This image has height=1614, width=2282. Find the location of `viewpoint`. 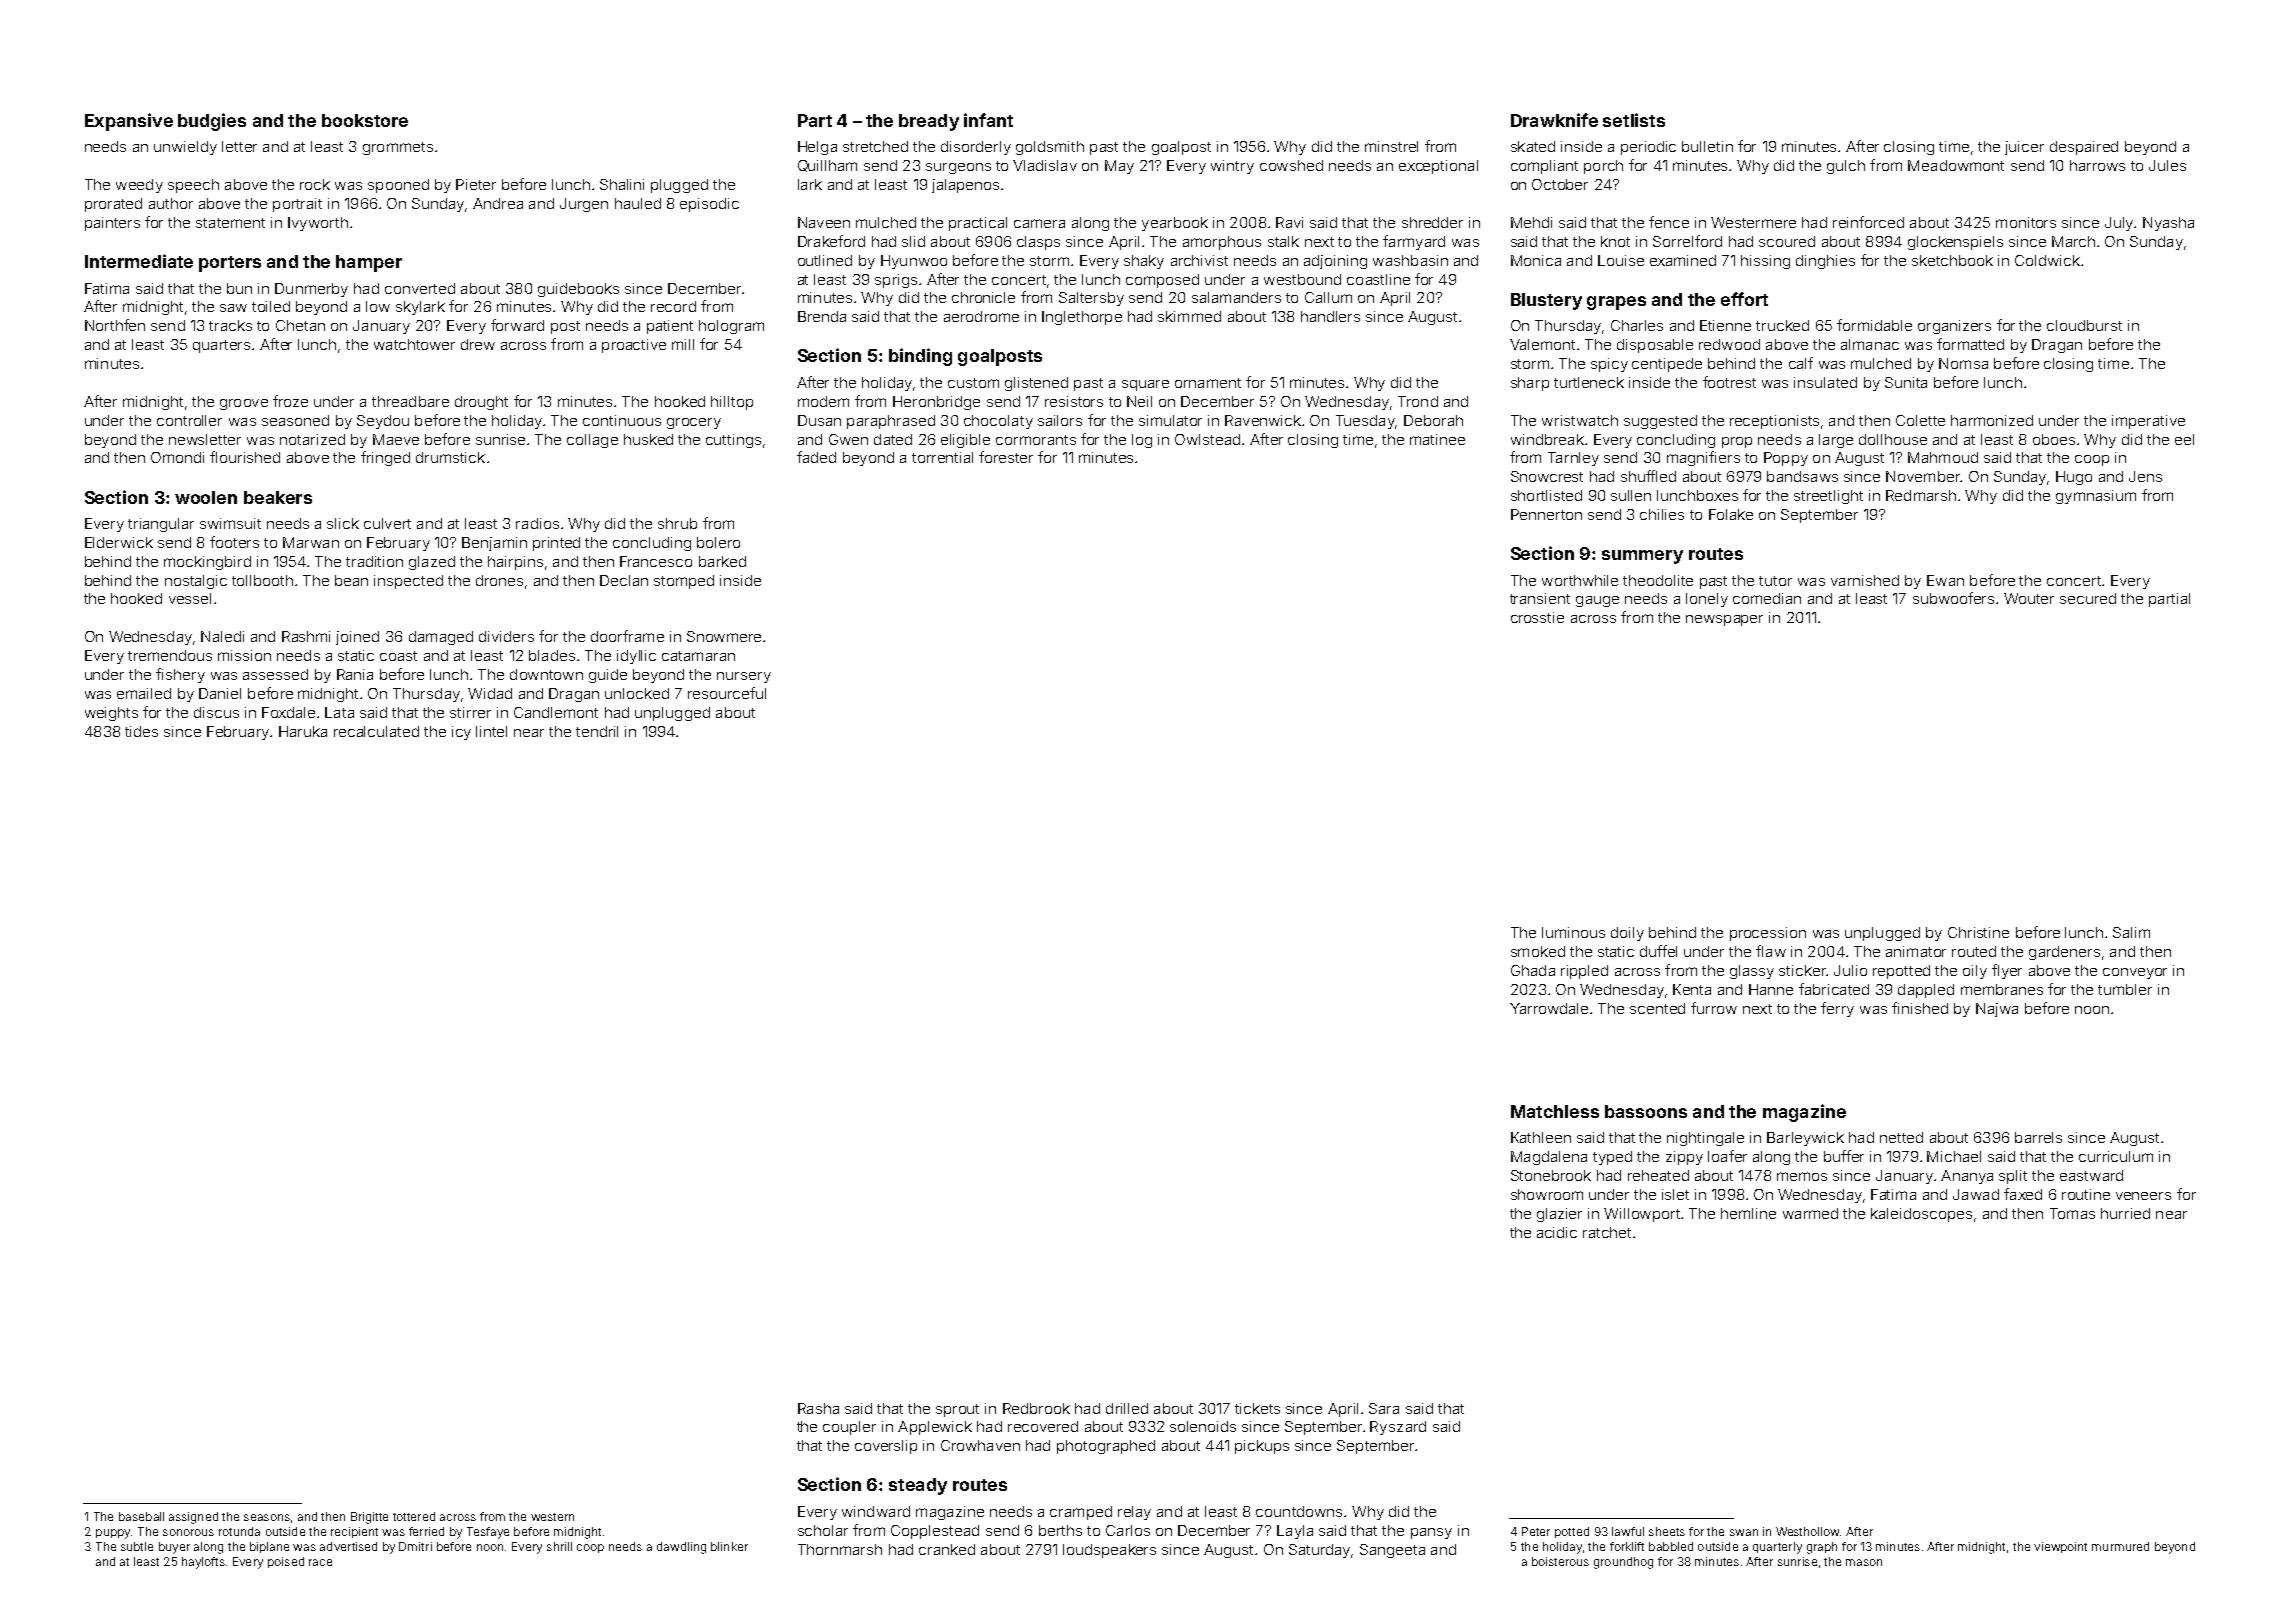

viewpoint is located at coordinates (2060, 1547).
